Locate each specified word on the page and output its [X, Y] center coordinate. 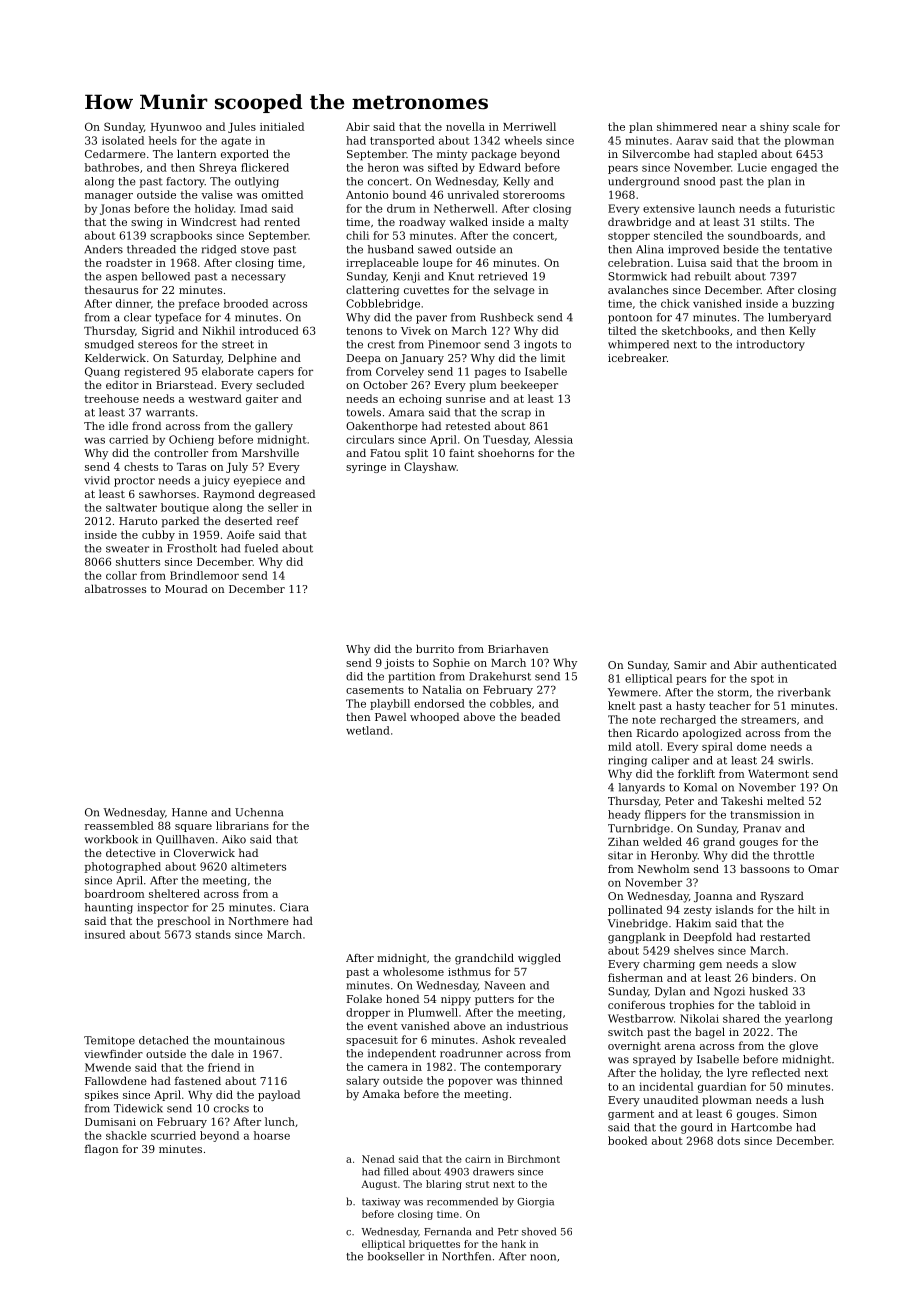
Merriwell [529, 126]
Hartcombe [761, 1127]
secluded [280, 384]
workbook [111, 839]
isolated [123, 140]
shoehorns [506, 452]
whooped [434, 718]
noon [543, 1257]
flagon [101, 1150]
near [734, 128]
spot [762, 680]
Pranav [762, 828]
